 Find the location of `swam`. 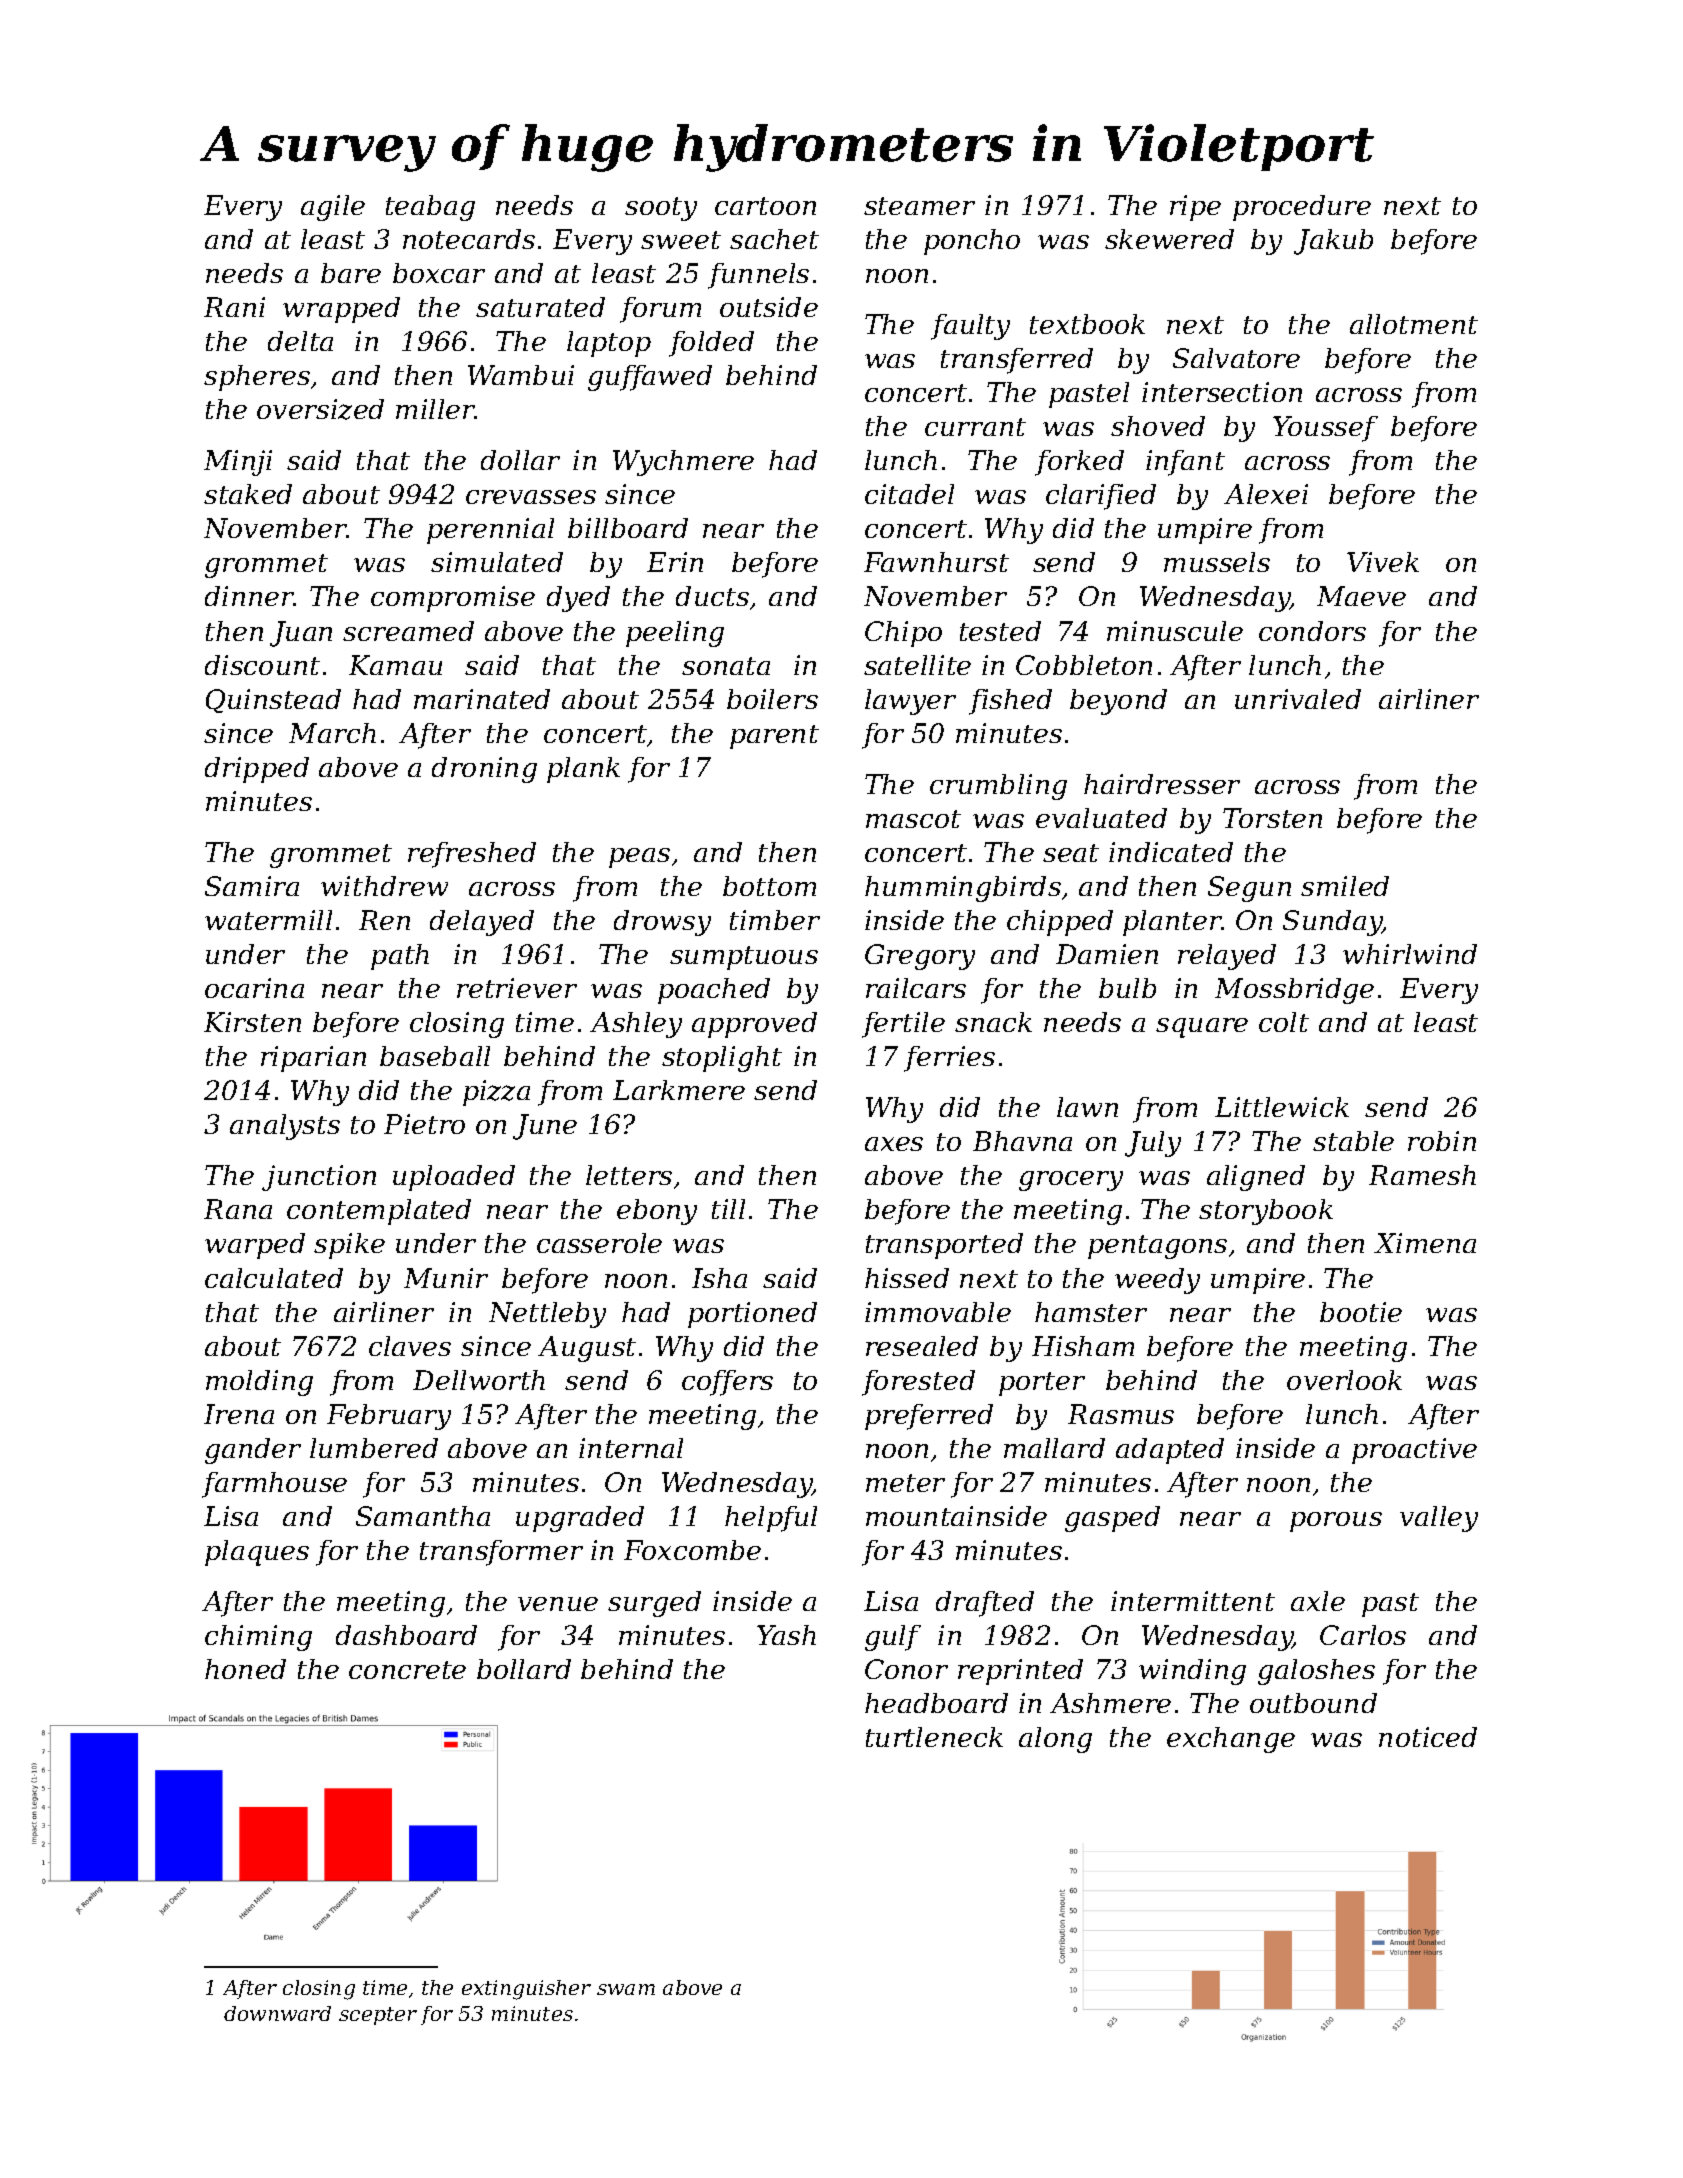

swam is located at coordinates (626, 1989).
